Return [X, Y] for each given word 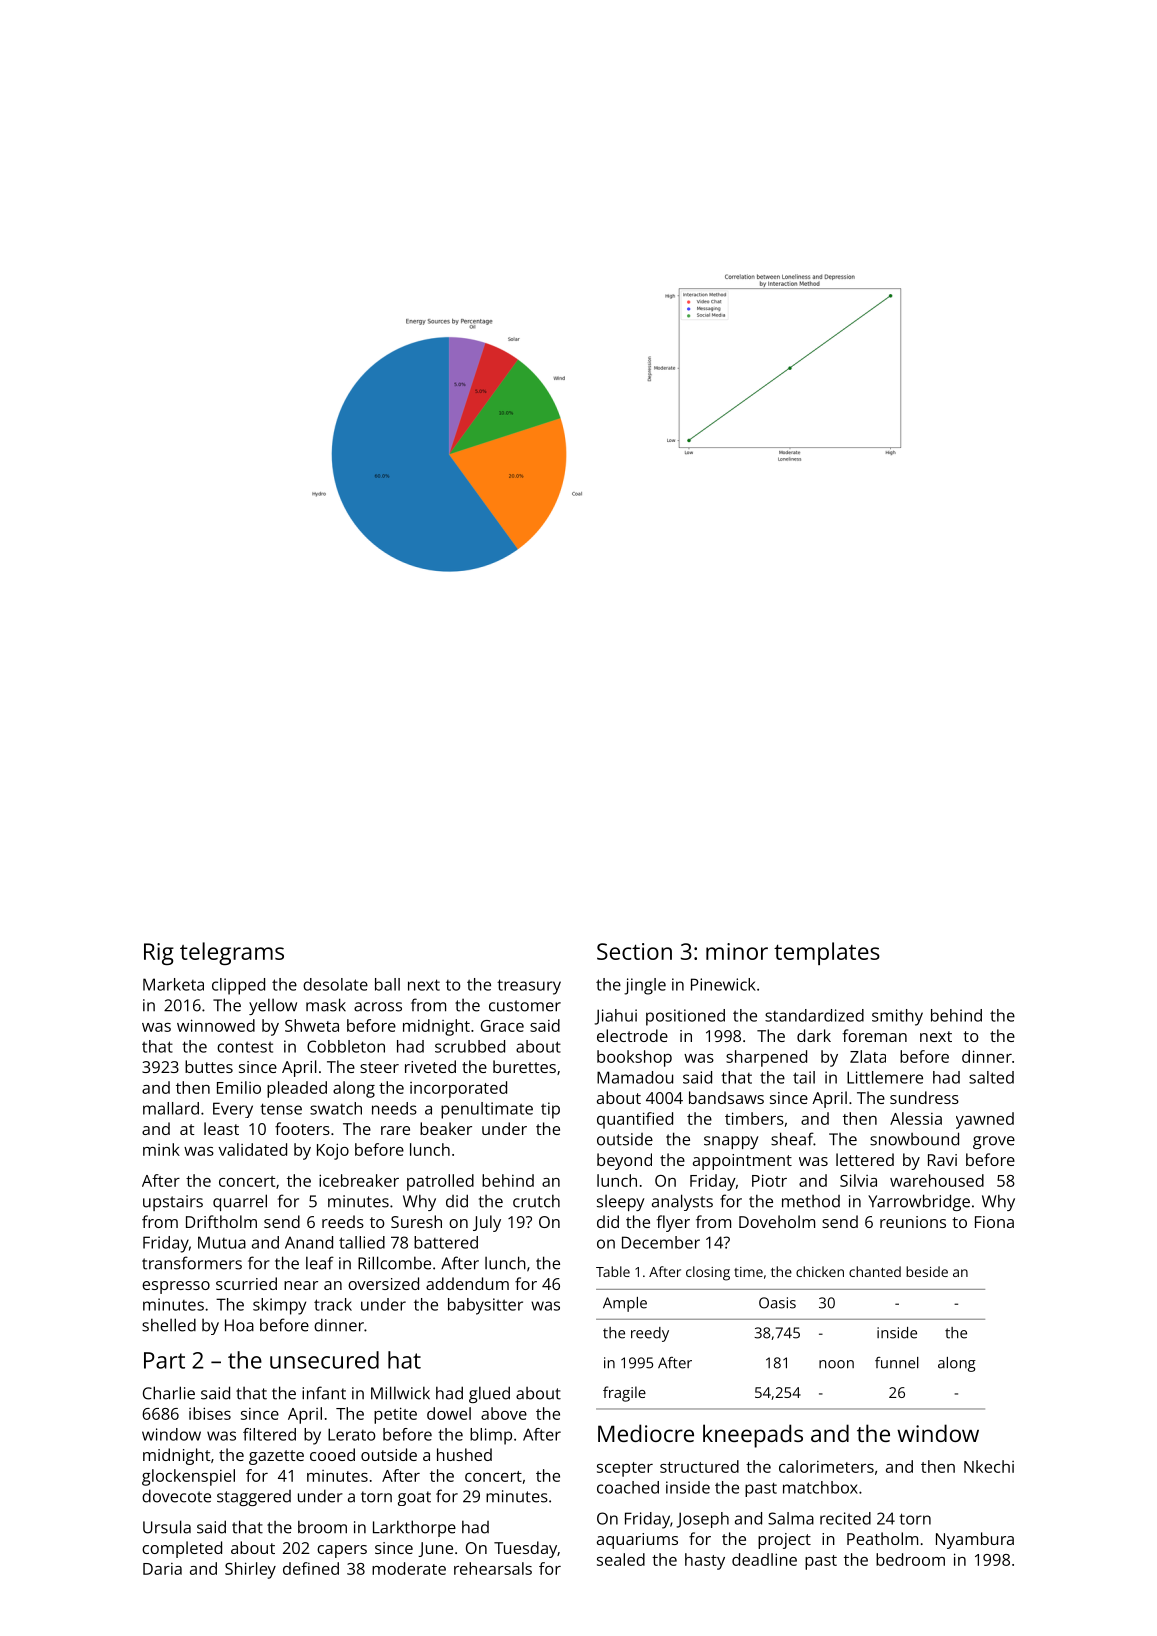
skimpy [279, 1306]
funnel [897, 1363]
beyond [624, 1161]
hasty [705, 1561]
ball [387, 984]
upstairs [173, 1203]
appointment [742, 1162]
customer [525, 1006]
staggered [254, 1498]
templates [827, 953]
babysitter [485, 1306]
